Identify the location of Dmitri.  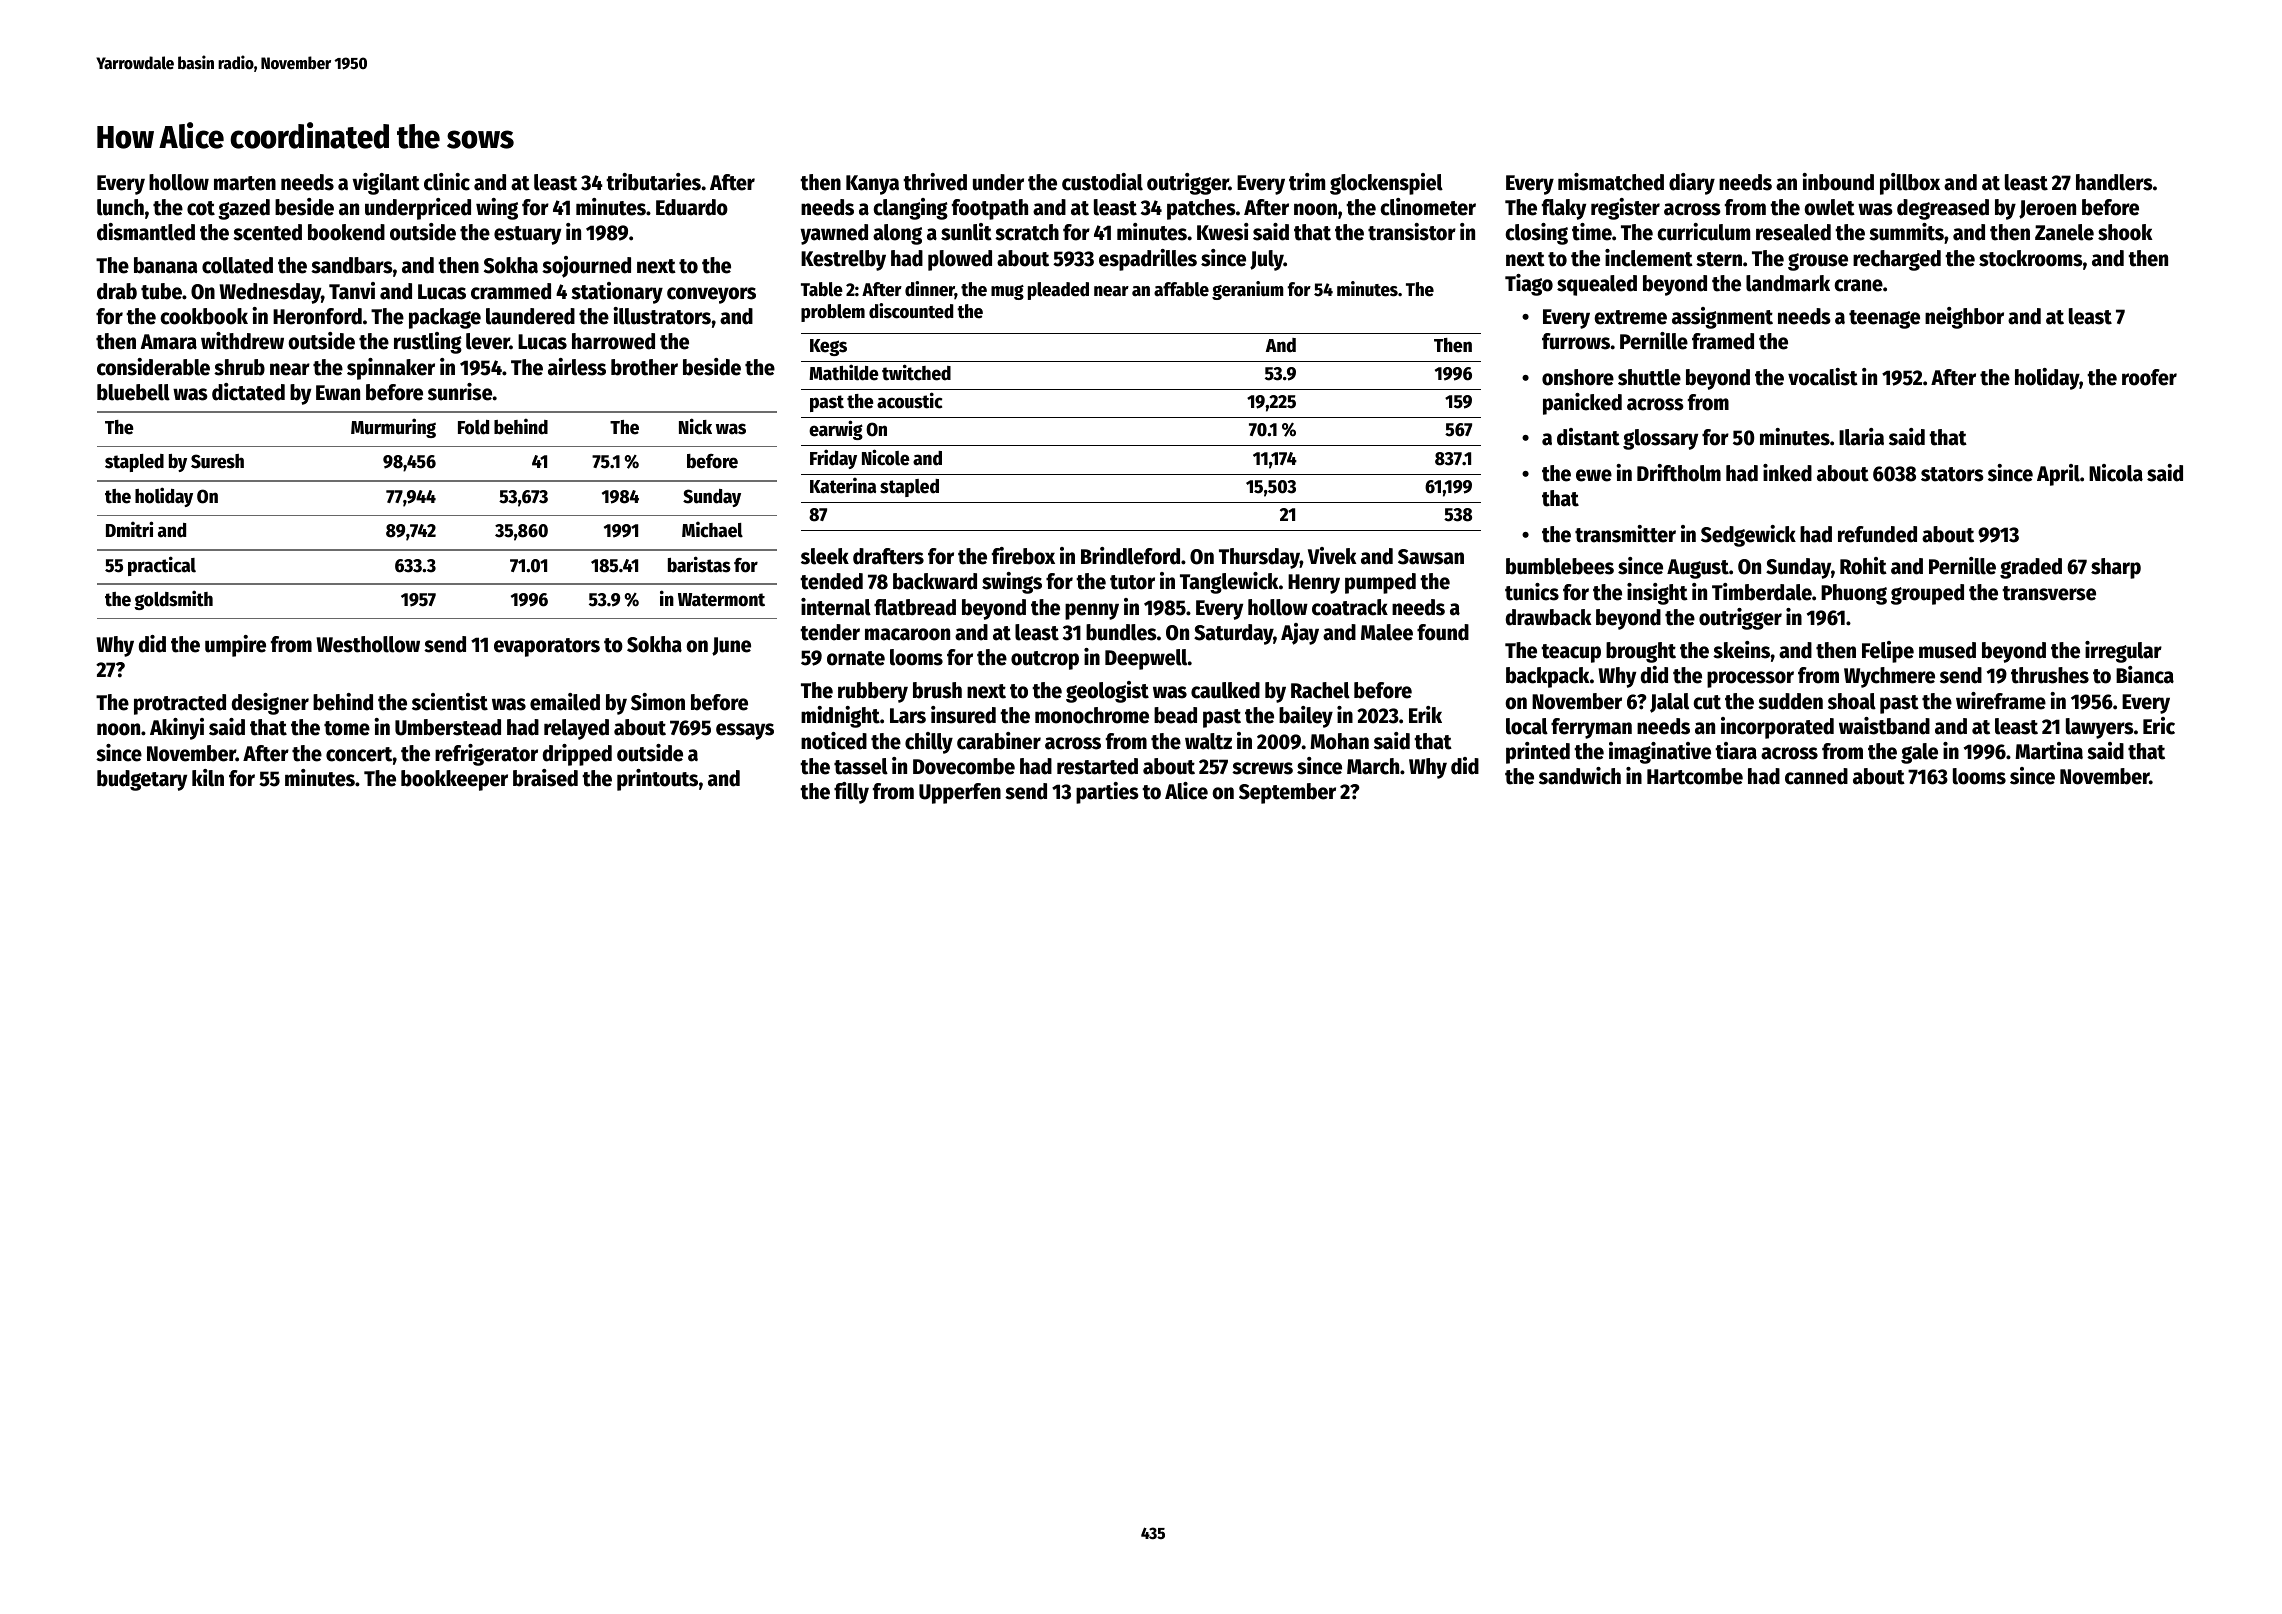
(129, 529).
